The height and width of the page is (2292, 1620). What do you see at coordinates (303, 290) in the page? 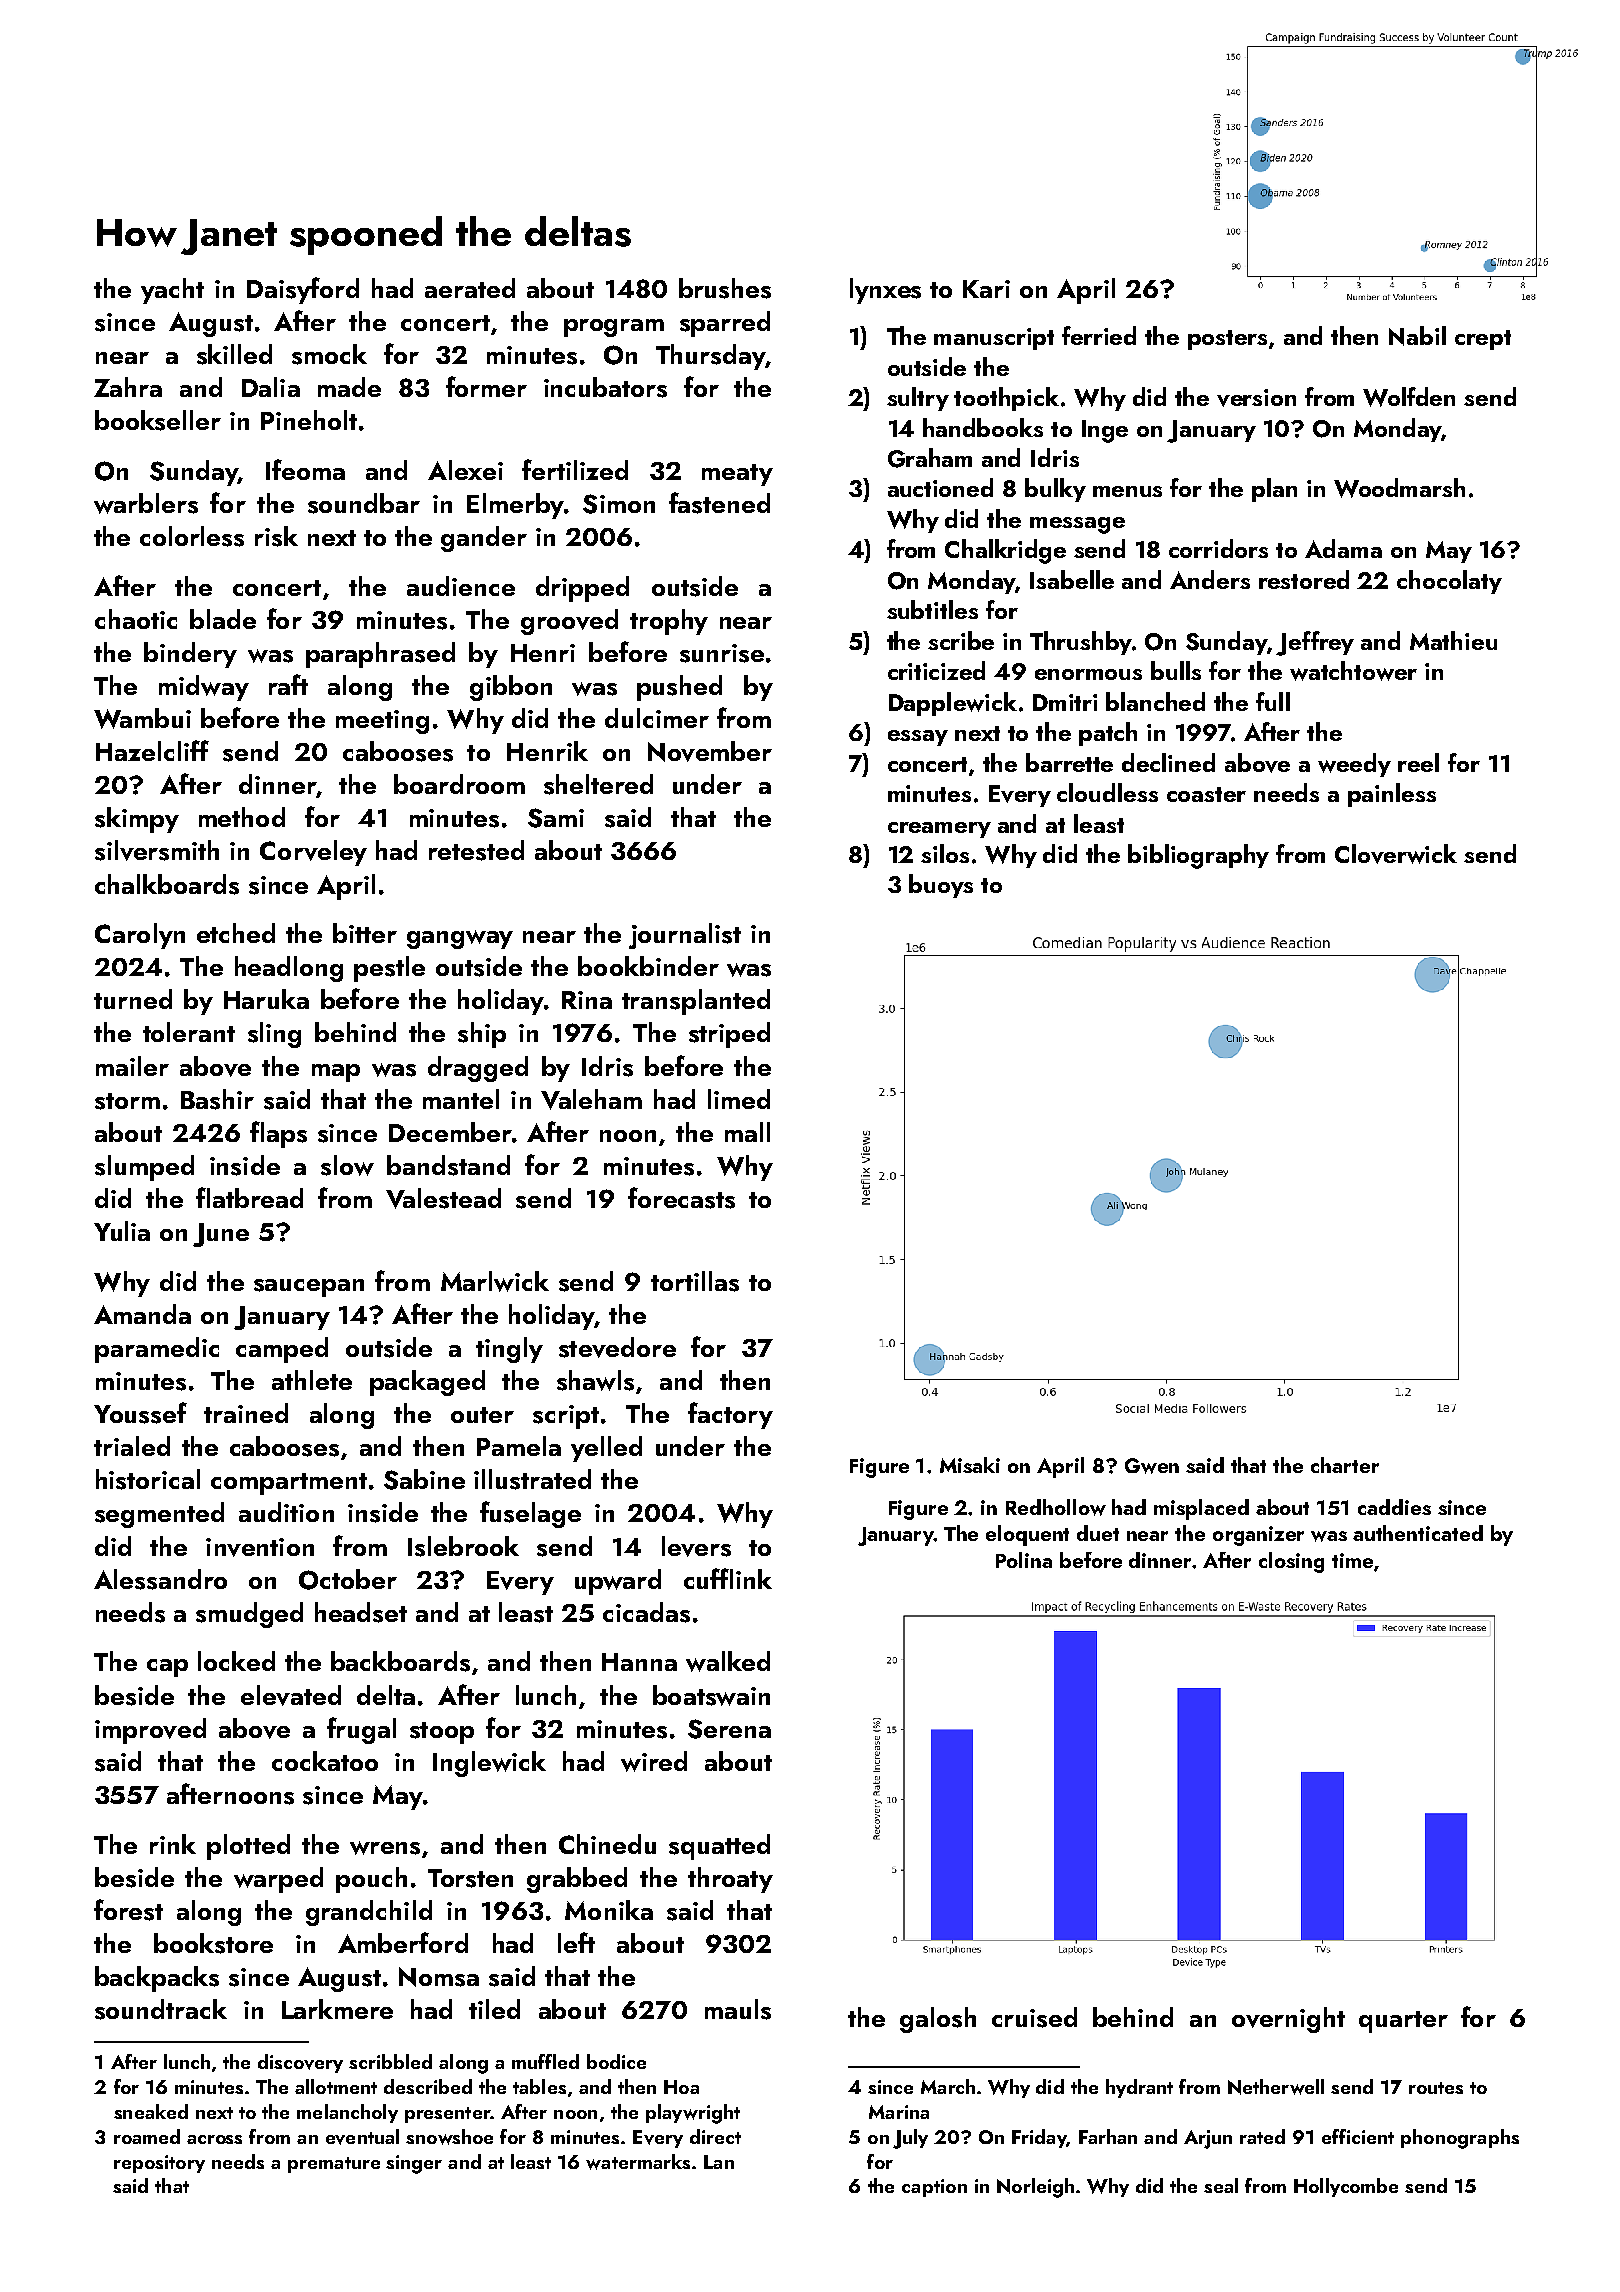
I see `Daisyford` at bounding box center [303, 290].
